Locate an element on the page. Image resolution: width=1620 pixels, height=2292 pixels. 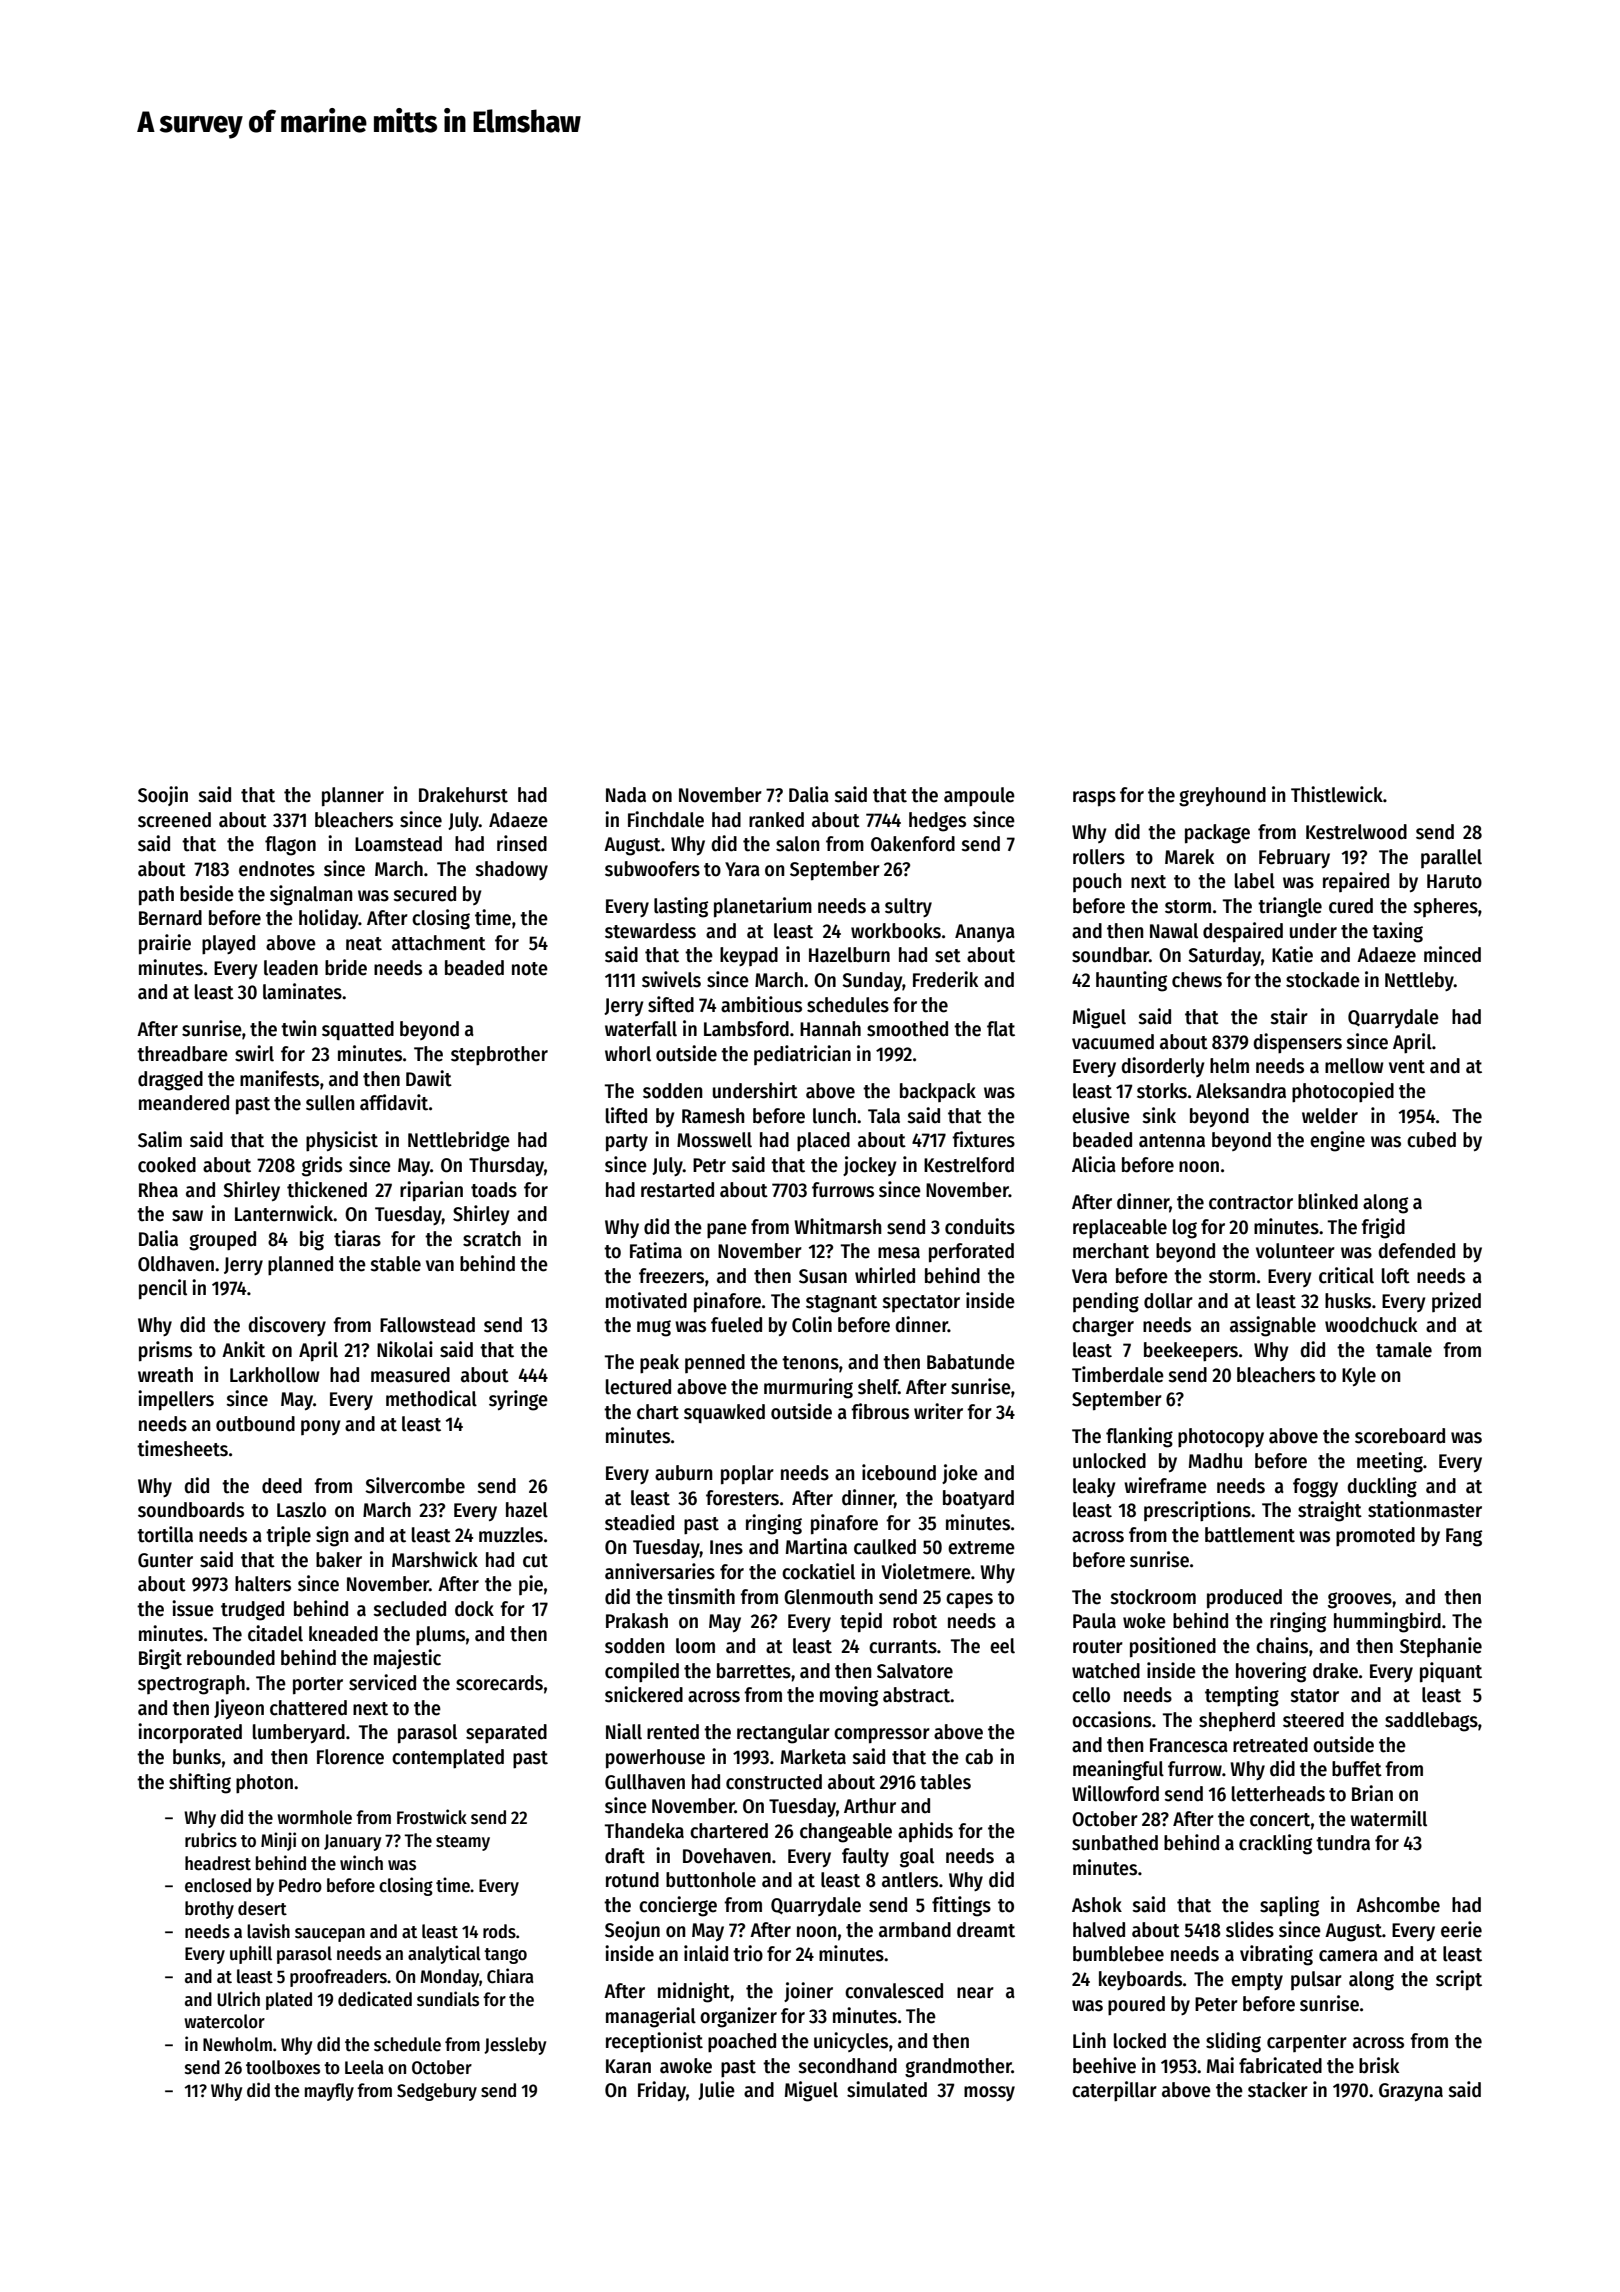
husks is located at coordinates (1348, 1301).
